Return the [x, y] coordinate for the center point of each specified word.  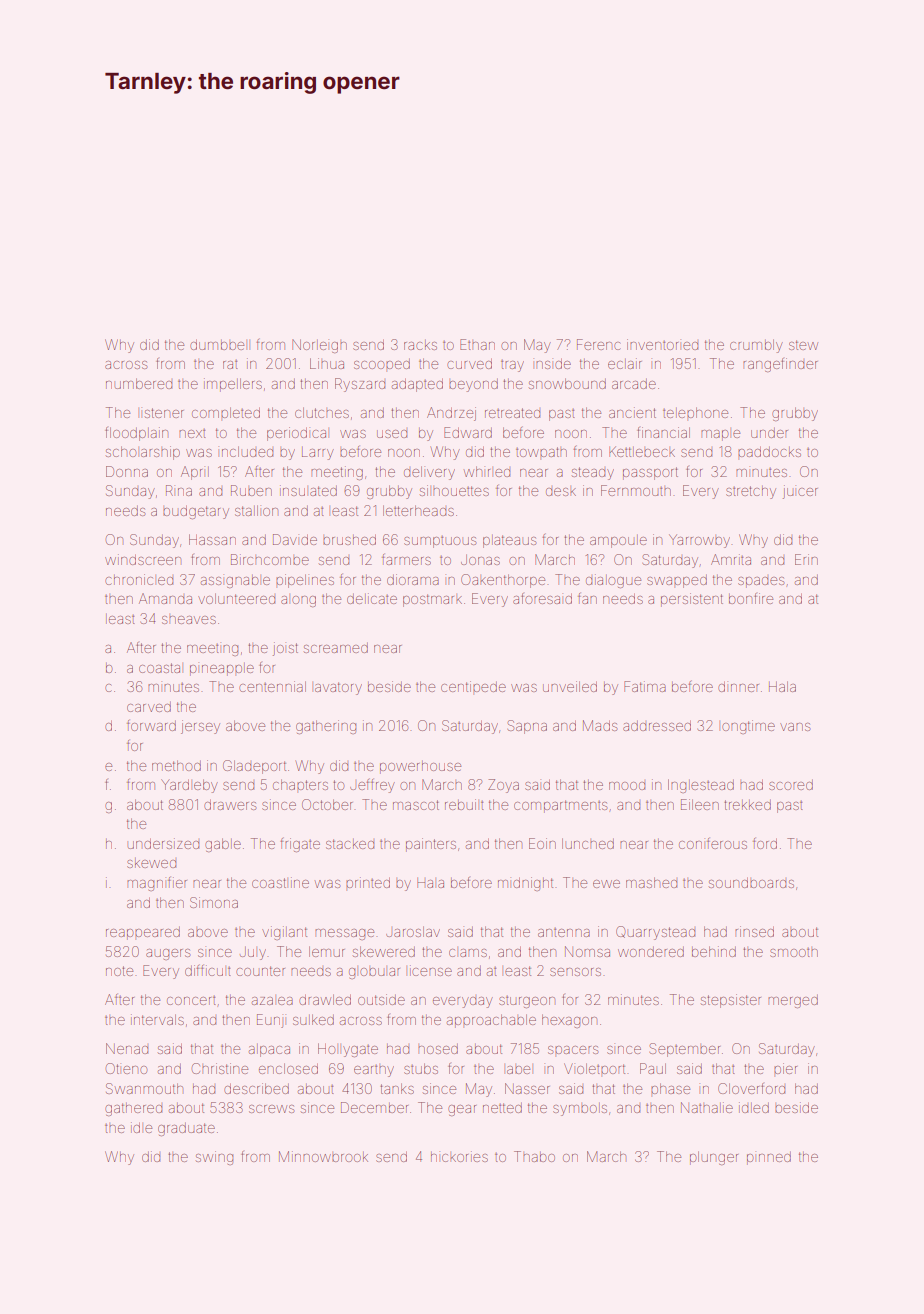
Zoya [503, 786]
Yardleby [189, 786]
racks [420, 345]
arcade [634, 384]
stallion [256, 510]
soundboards [751, 882]
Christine [219, 1068]
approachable [491, 1021]
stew [803, 345]
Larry [318, 453]
